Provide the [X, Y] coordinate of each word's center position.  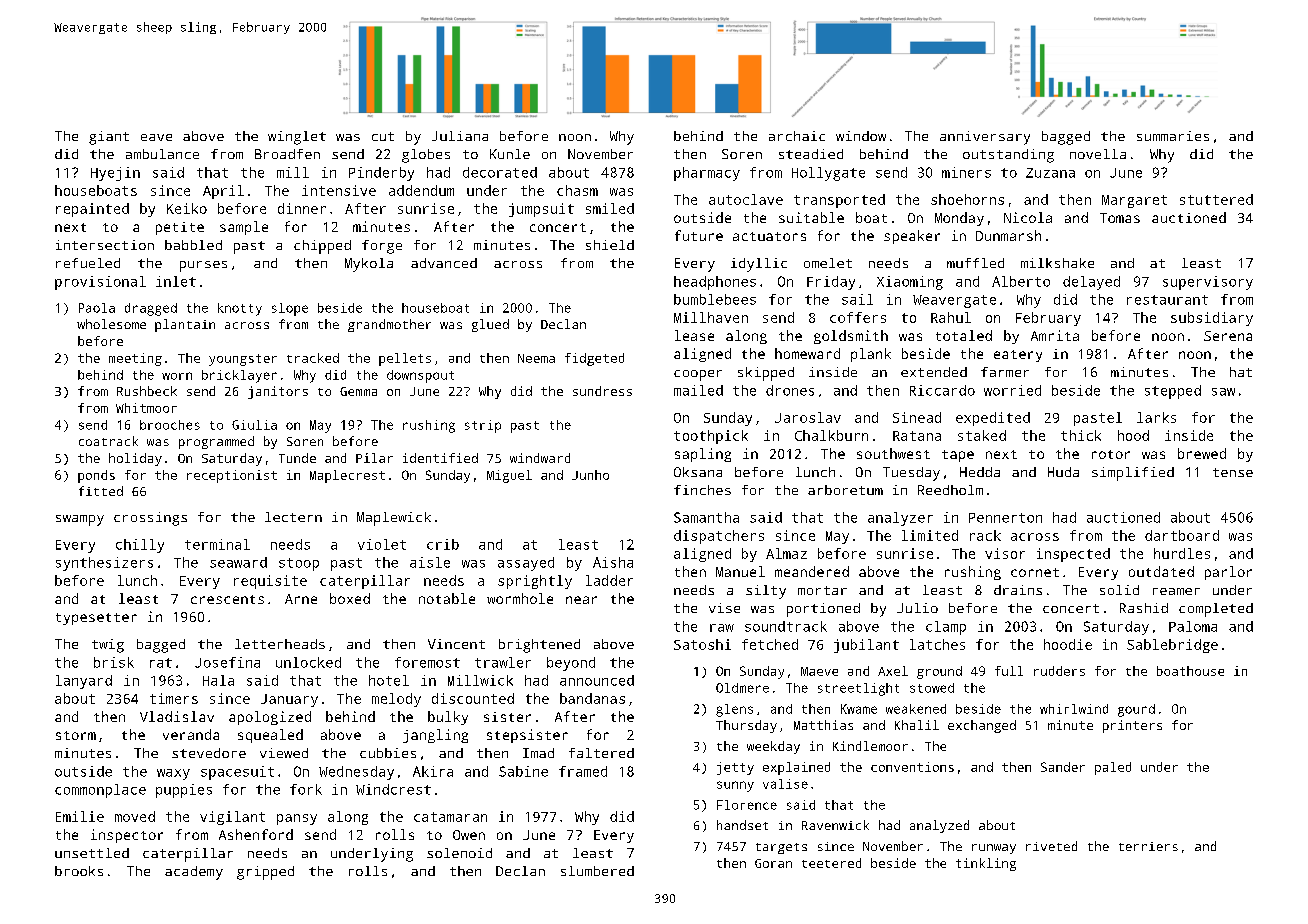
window [861, 136]
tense [1233, 472]
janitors [278, 392]
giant [109, 138]
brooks [79, 871]
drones [790, 390]
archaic [797, 136]
